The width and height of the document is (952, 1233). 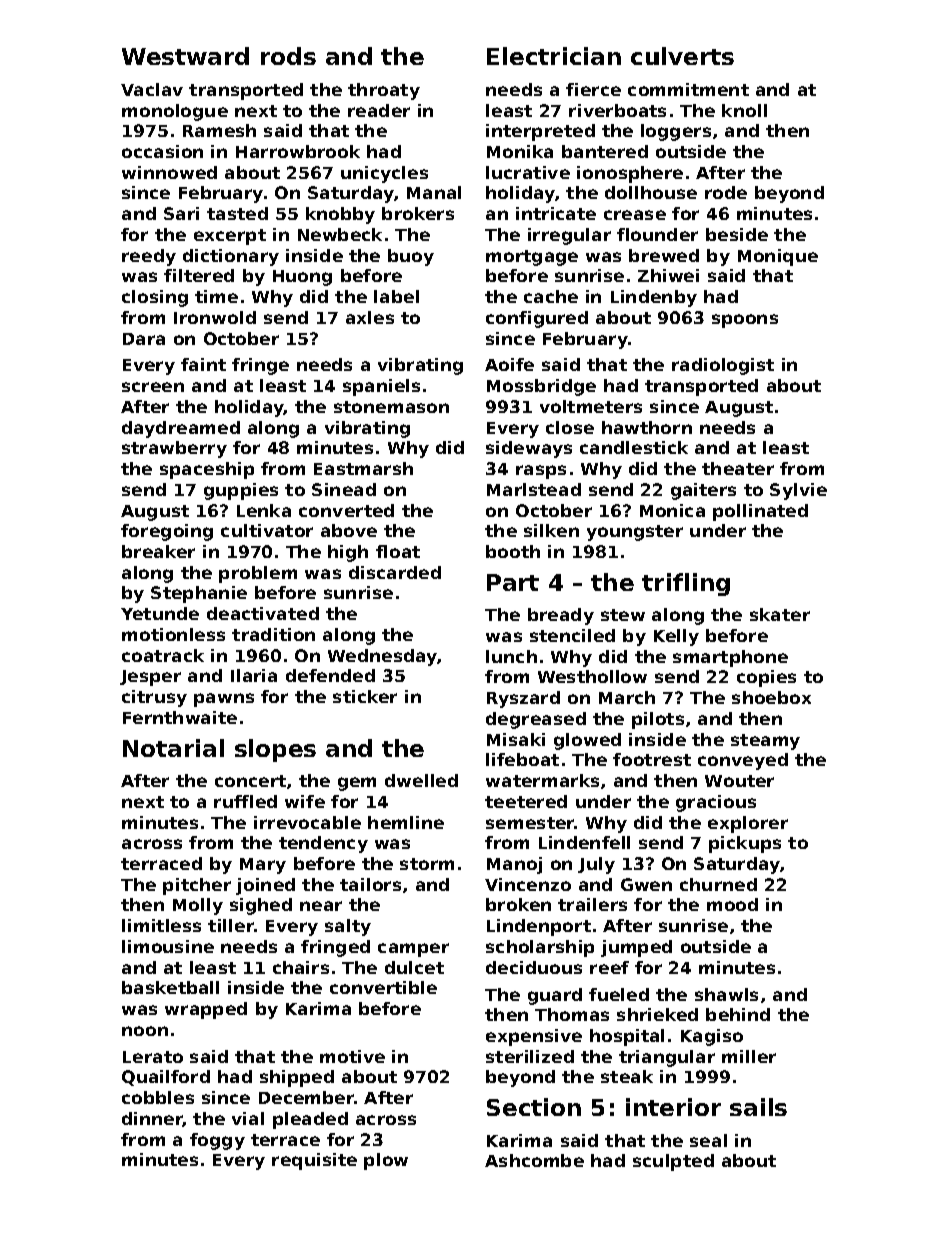 What do you see at coordinates (673, 1162) in the document?
I see `sculpted` at bounding box center [673, 1162].
